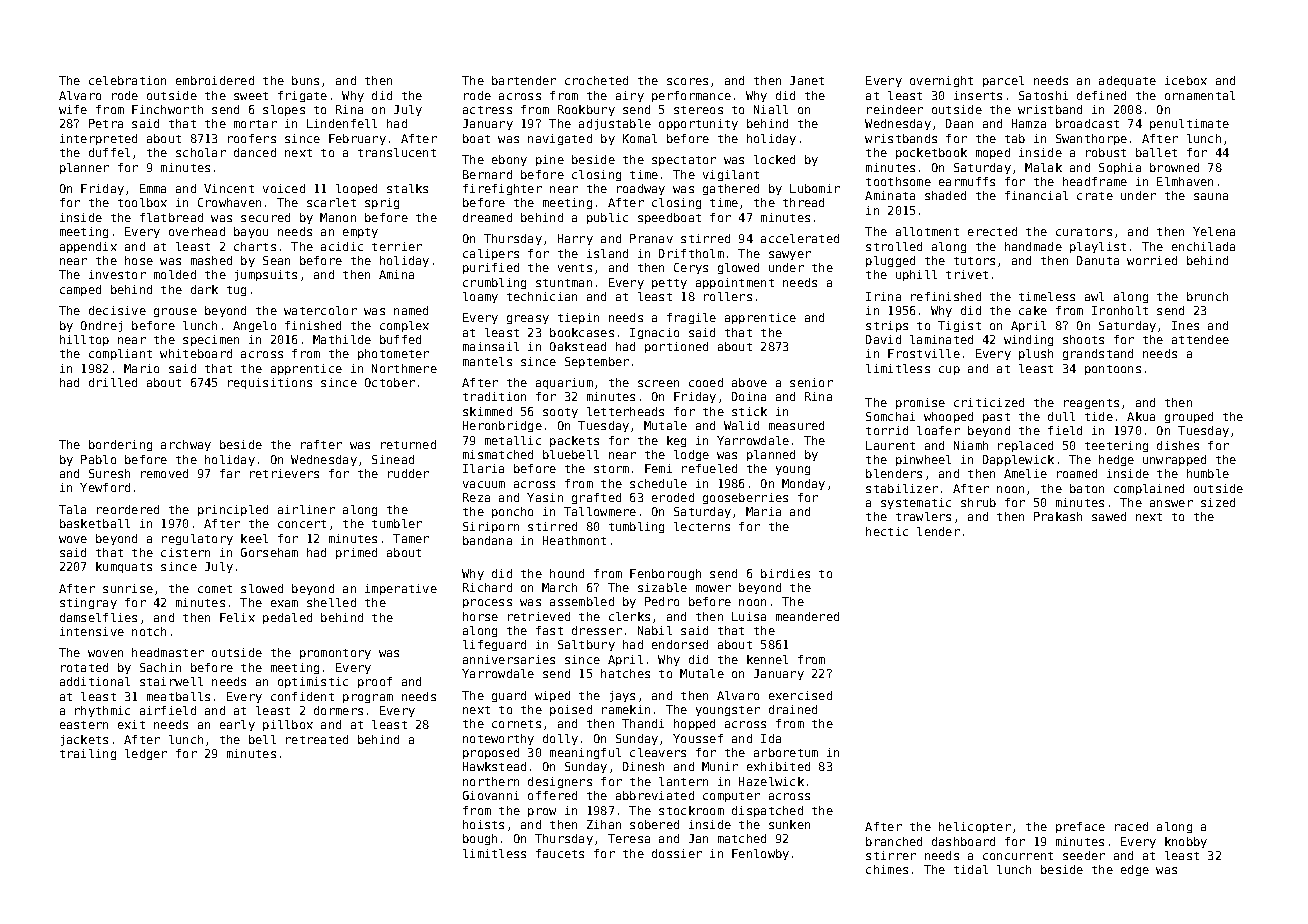  I want to click on grouse, so click(175, 312).
